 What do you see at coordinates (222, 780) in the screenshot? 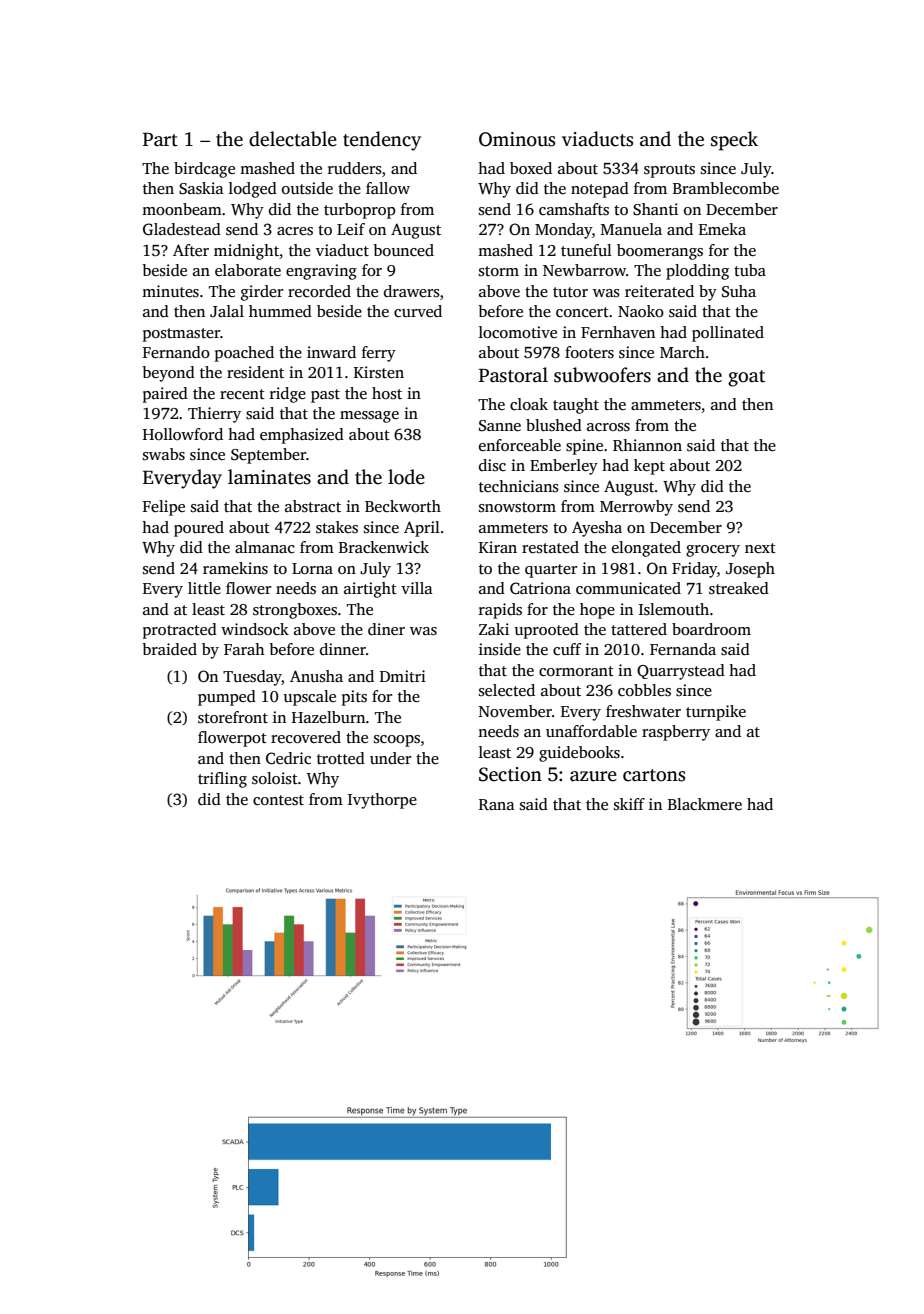
I see `trifling` at bounding box center [222, 780].
